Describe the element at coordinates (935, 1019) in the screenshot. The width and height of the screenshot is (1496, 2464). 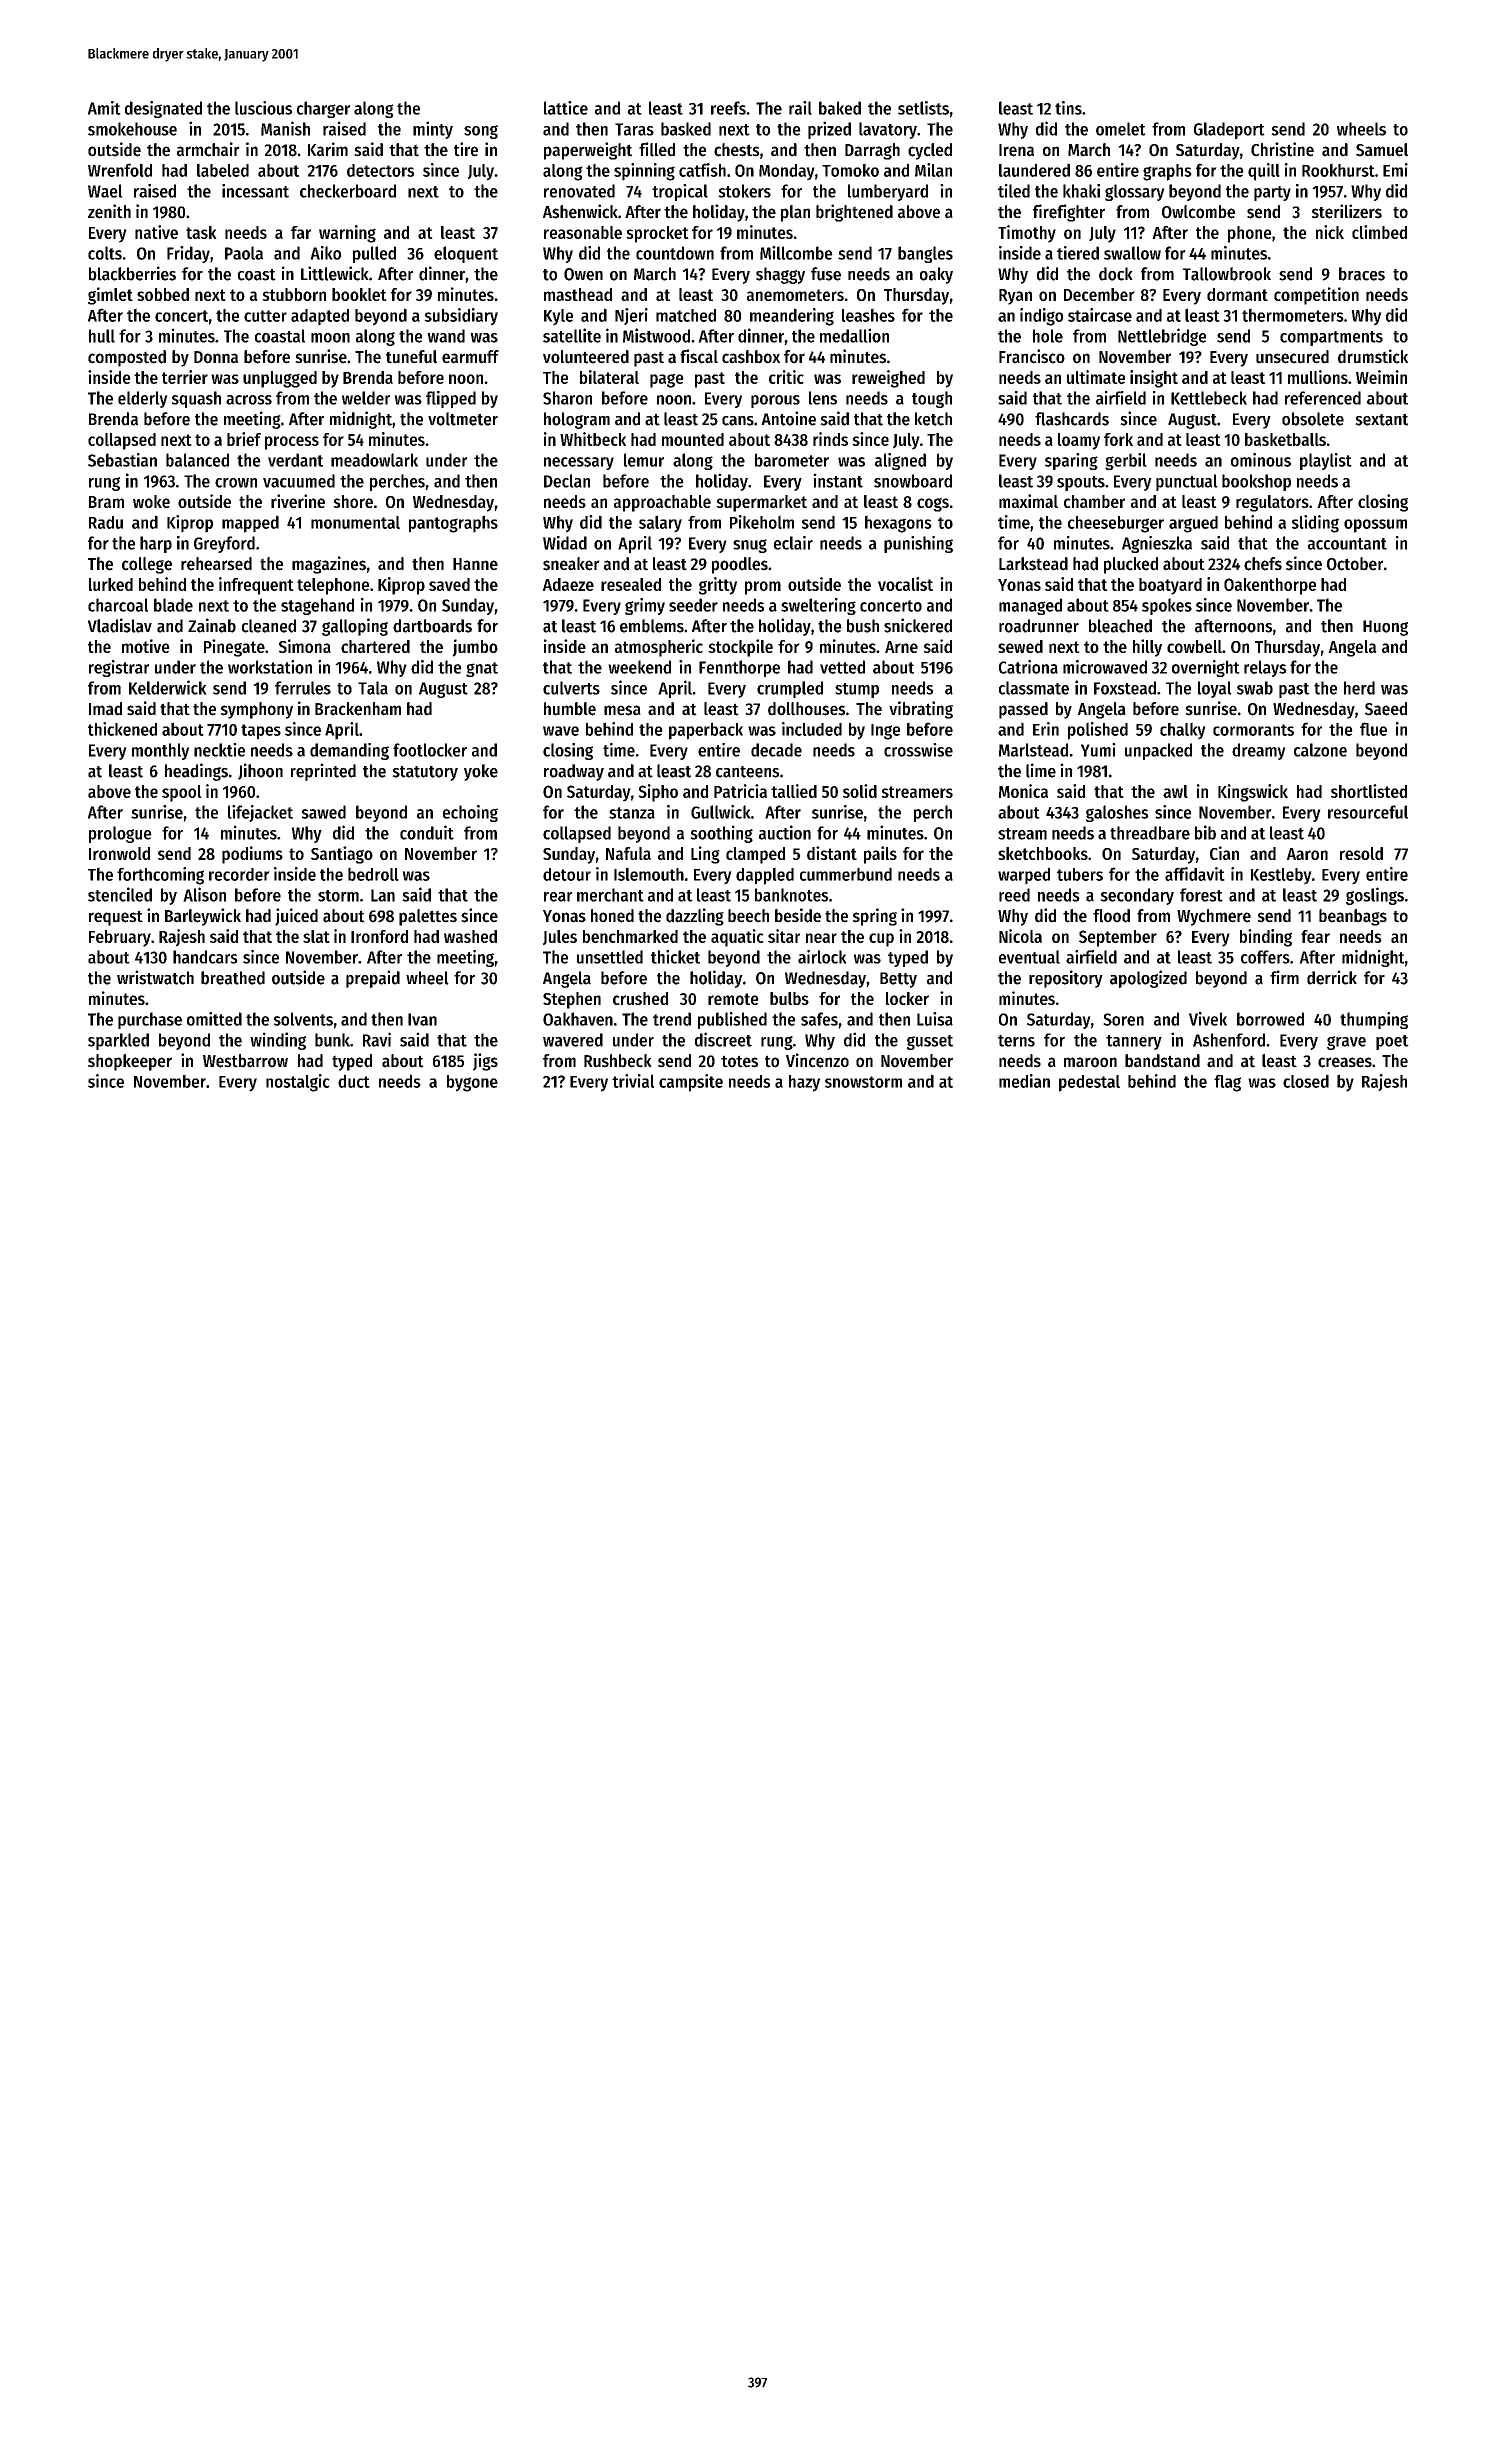
I see `Luisa` at that location.
